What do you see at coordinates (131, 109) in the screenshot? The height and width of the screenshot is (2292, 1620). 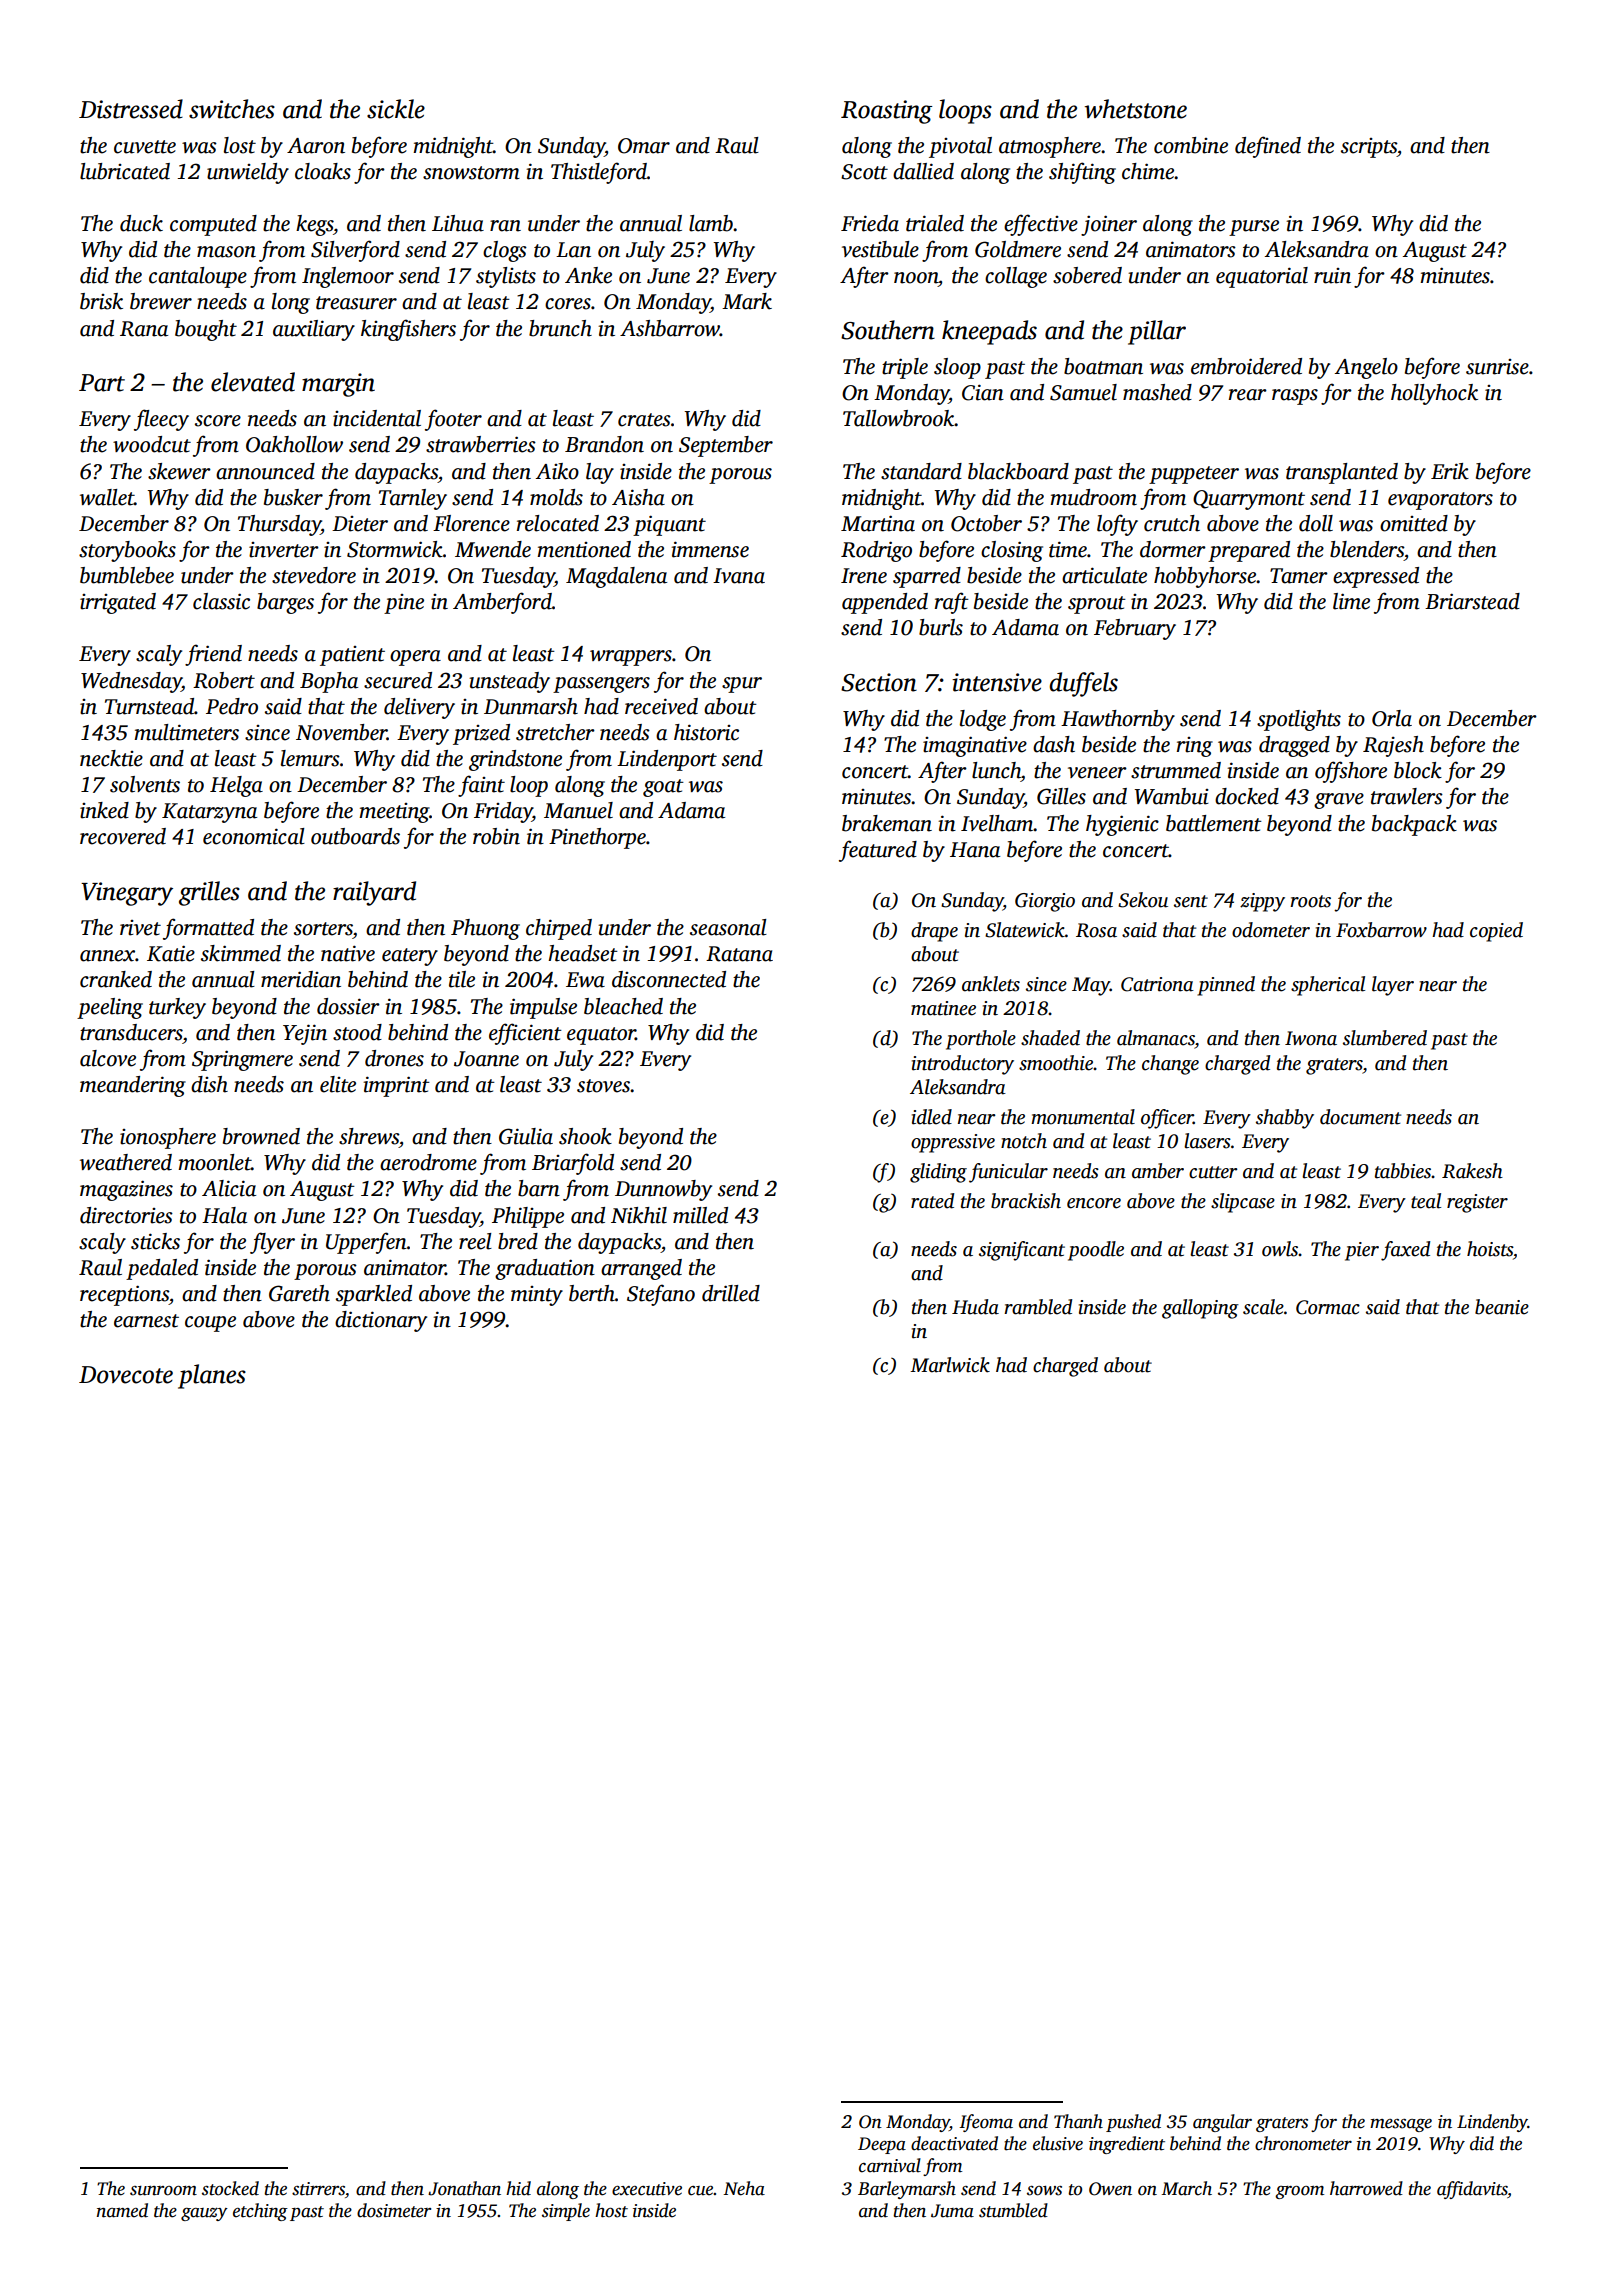 I see `Distressed` at bounding box center [131, 109].
